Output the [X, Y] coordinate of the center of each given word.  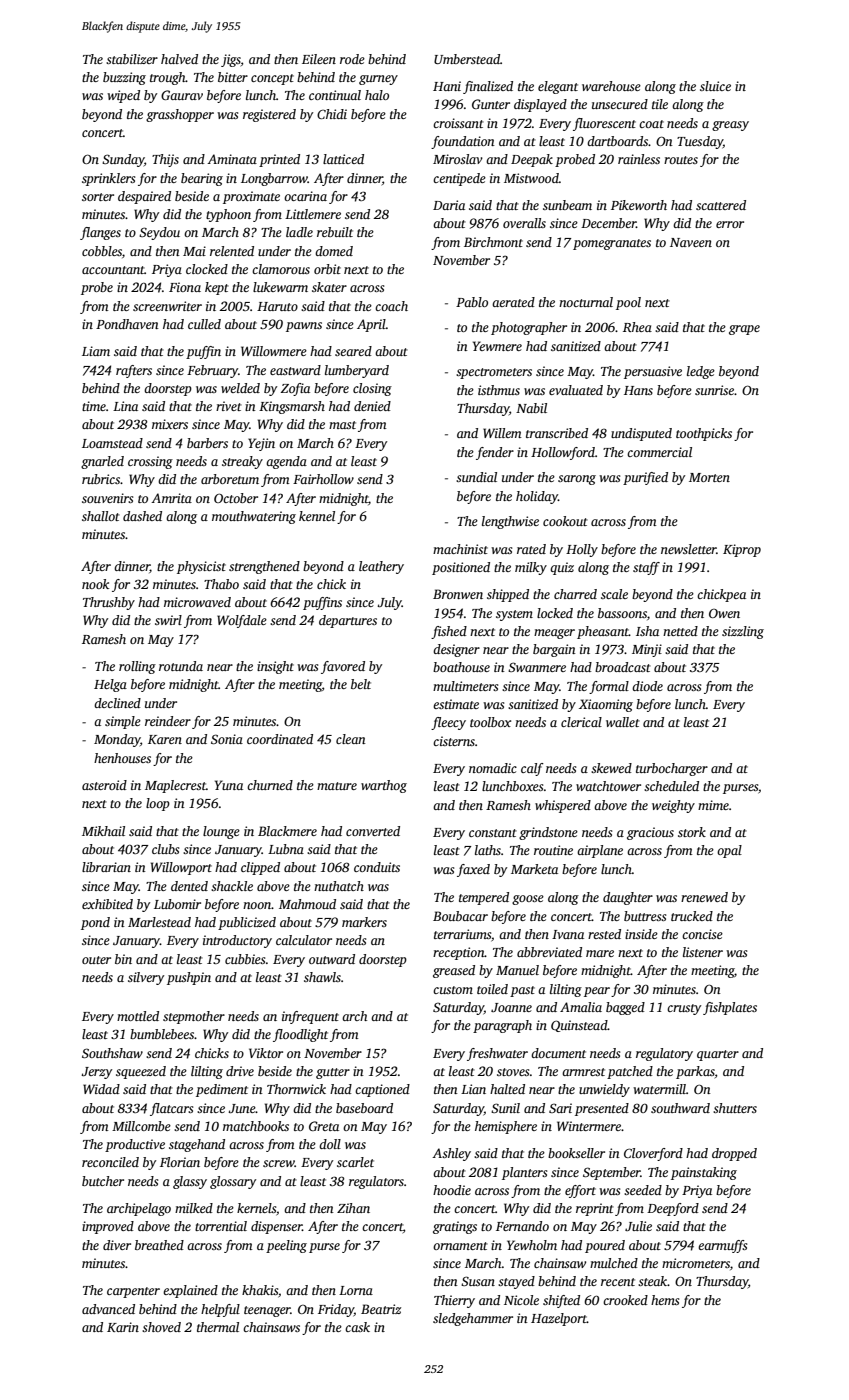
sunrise [714, 390]
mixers [170, 424]
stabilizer [132, 59]
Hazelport [559, 1319]
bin [123, 959]
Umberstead [467, 59]
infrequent [310, 1017]
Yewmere [497, 346]
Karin [123, 1327]
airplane [600, 851]
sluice [715, 86]
